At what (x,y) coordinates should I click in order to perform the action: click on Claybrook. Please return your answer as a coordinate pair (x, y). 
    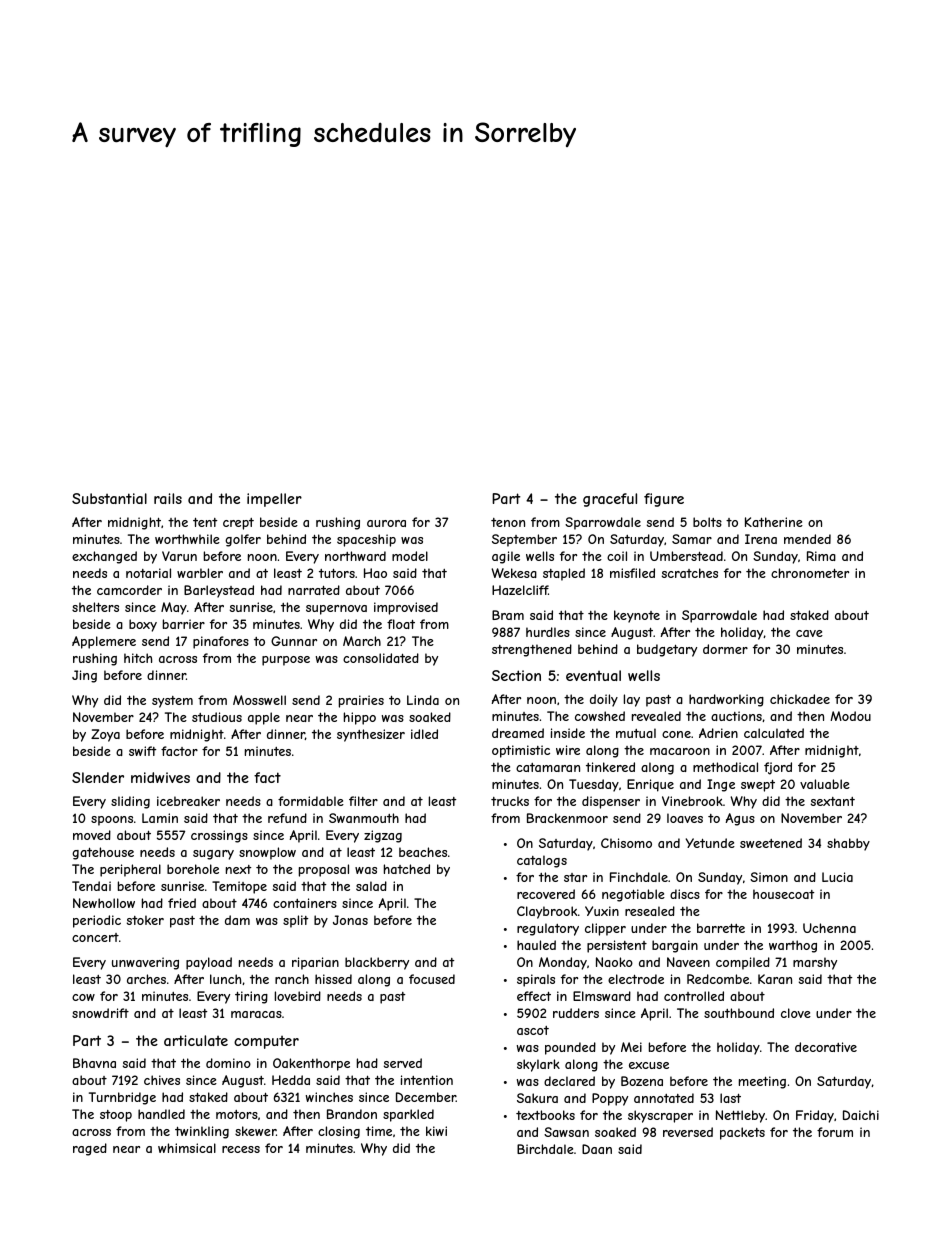
    Looking at the image, I should click on (547, 912).
